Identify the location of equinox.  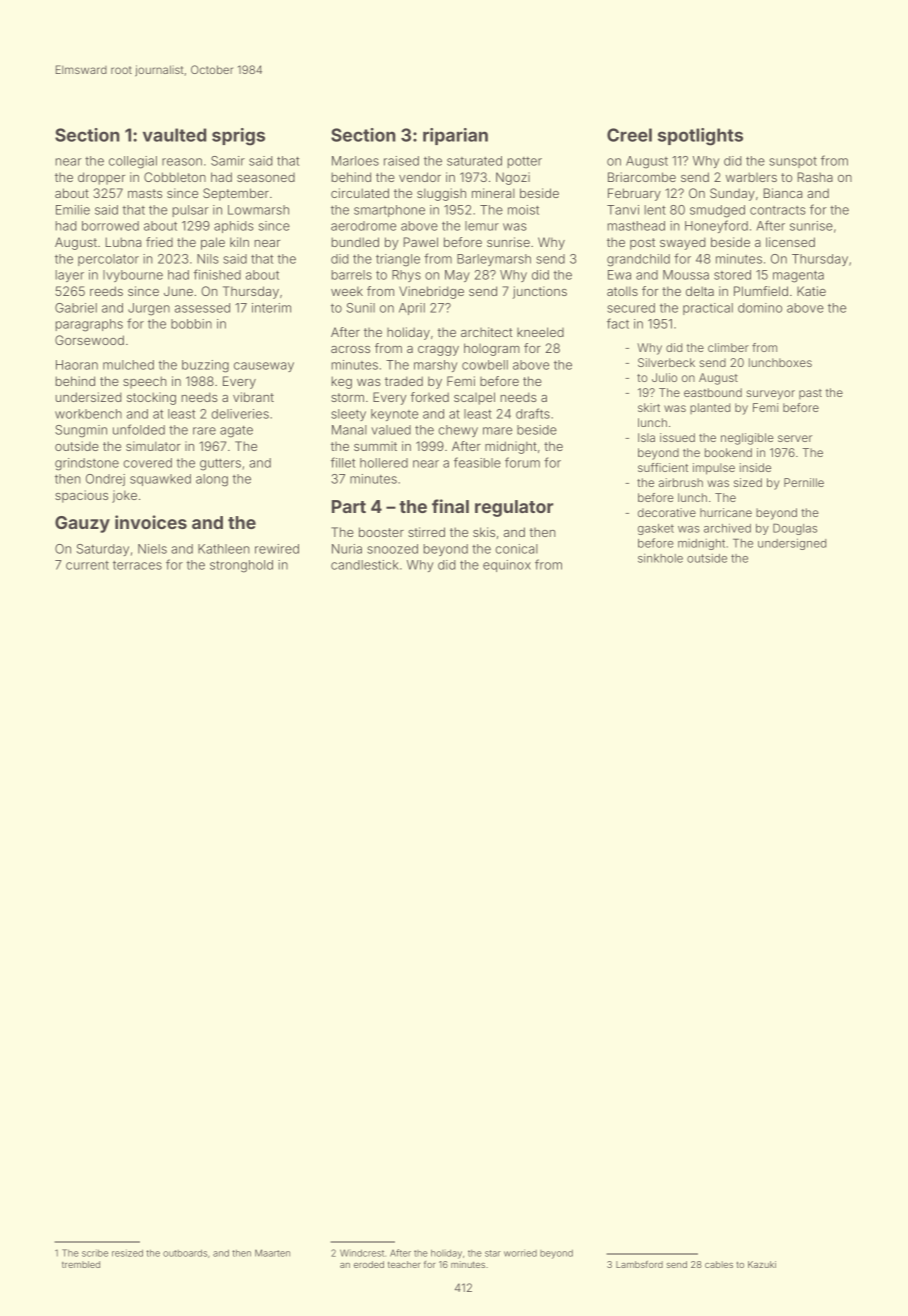
(507, 566).
